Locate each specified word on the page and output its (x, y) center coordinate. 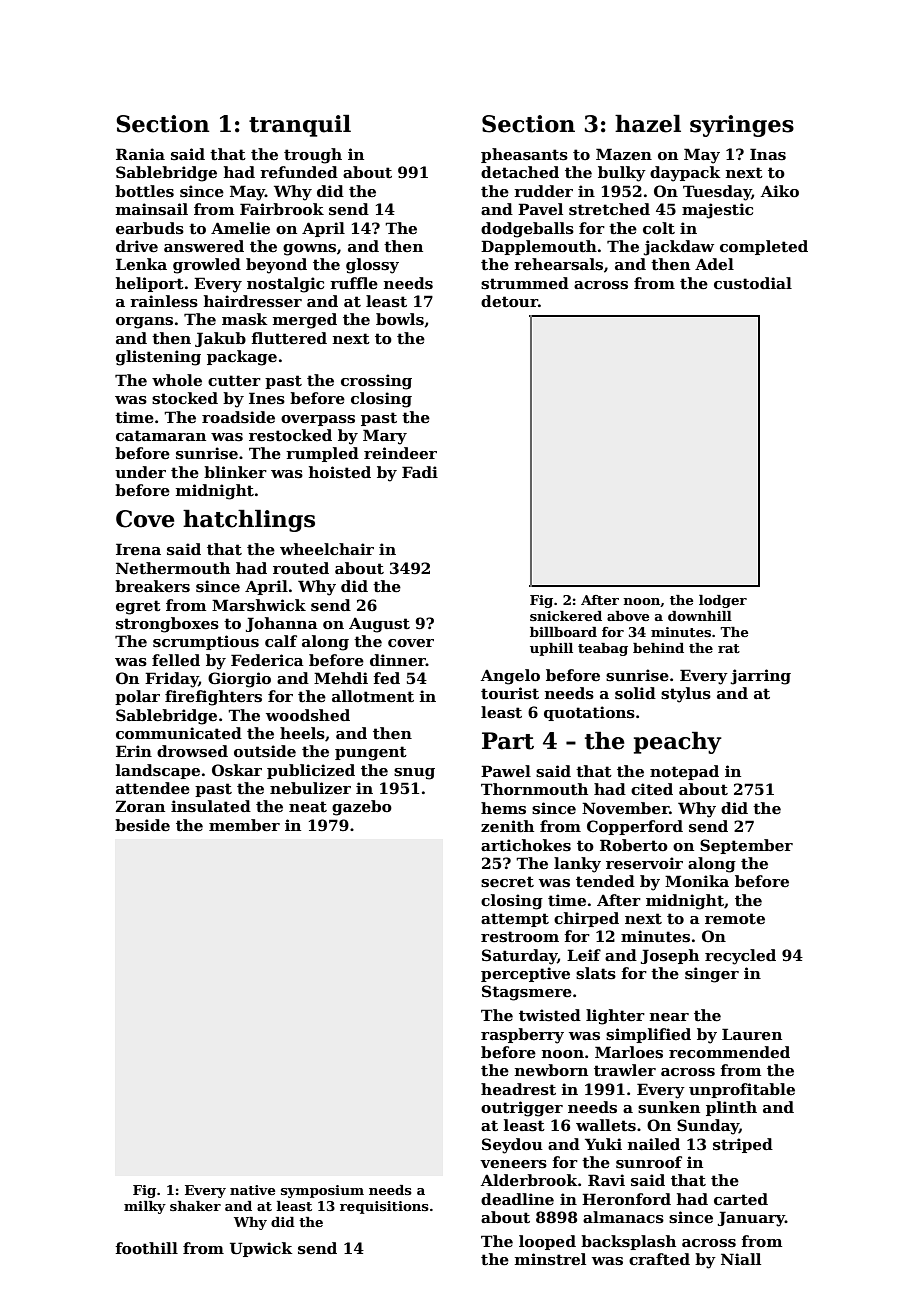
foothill (146, 1248)
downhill (700, 616)
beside (142, 825)
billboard (563, 632)
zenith (507, 826)
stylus (686, 695)
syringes (742, 126)
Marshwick (259, 605)
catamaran (161, 435)
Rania (140, 154)
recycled (740, 957)
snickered (566, 616)
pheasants (524, 155)
